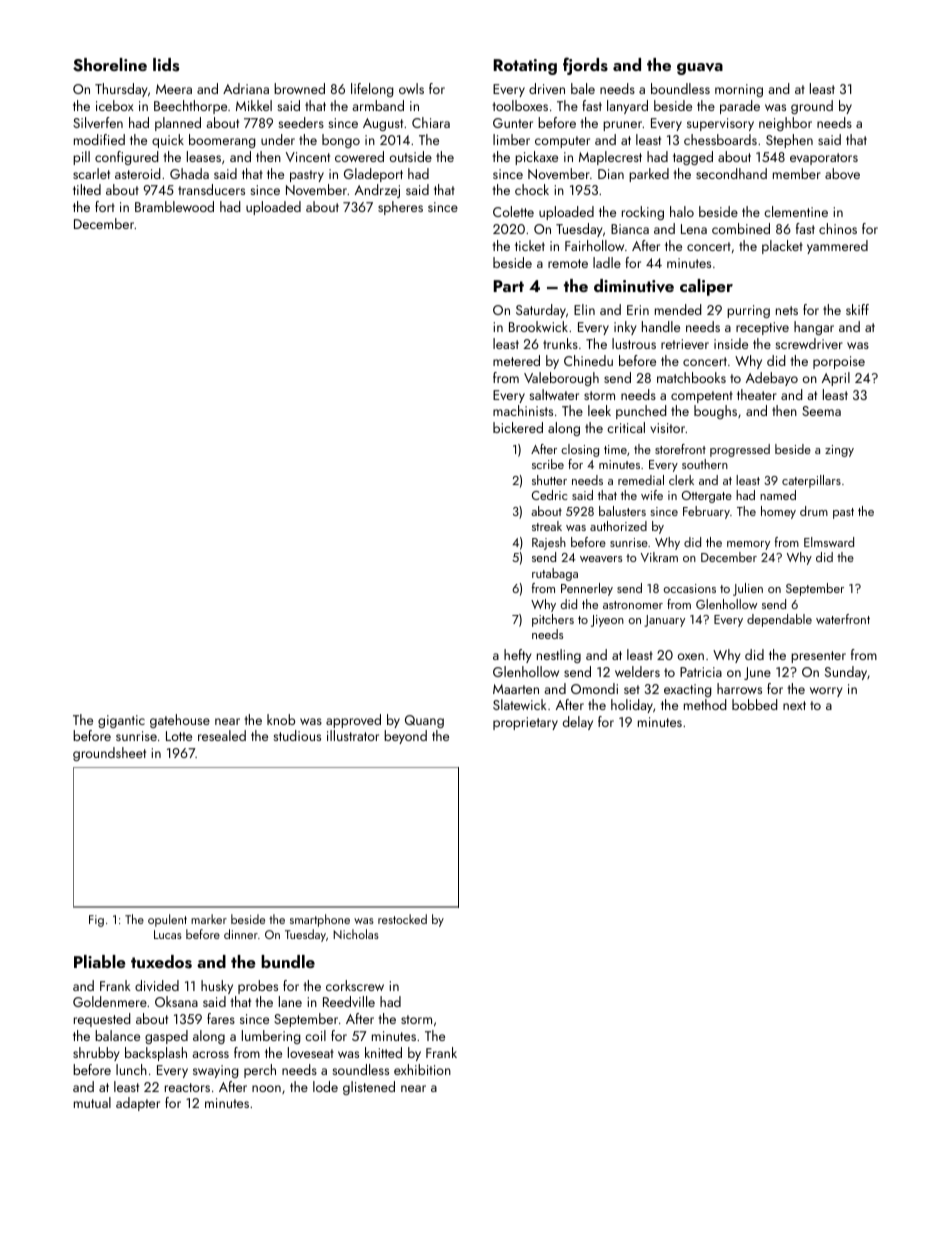 The image size is (952, 1233). Describe the element at coordinates (209, 919) in the screenshot. I see `marker` at that location.
